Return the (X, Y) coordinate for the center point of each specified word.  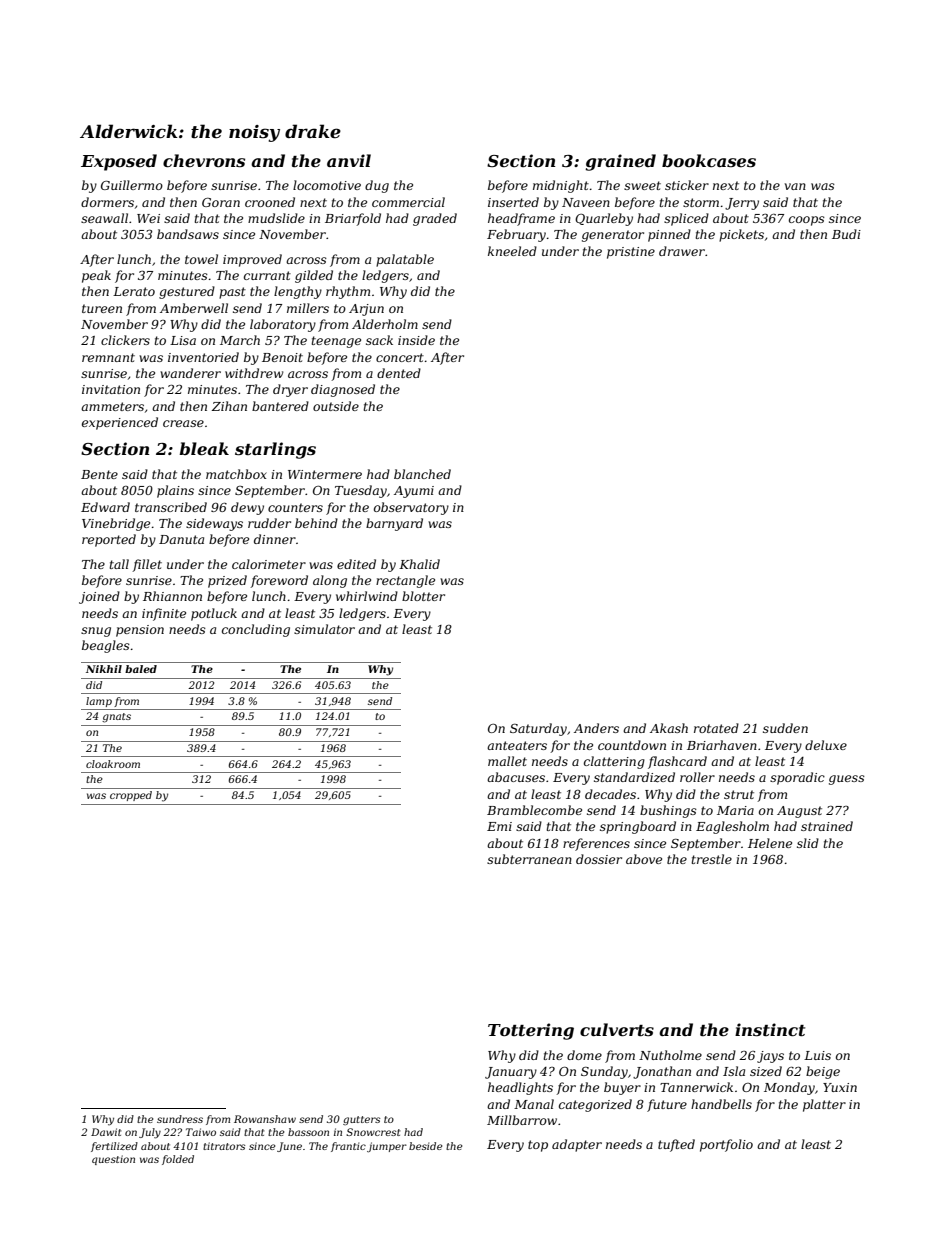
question (113, 1160)
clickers (125, 340)
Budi (846, 234)
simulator (324, 629)
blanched (422, 474)
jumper (387, 1147)
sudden (785, 728)
